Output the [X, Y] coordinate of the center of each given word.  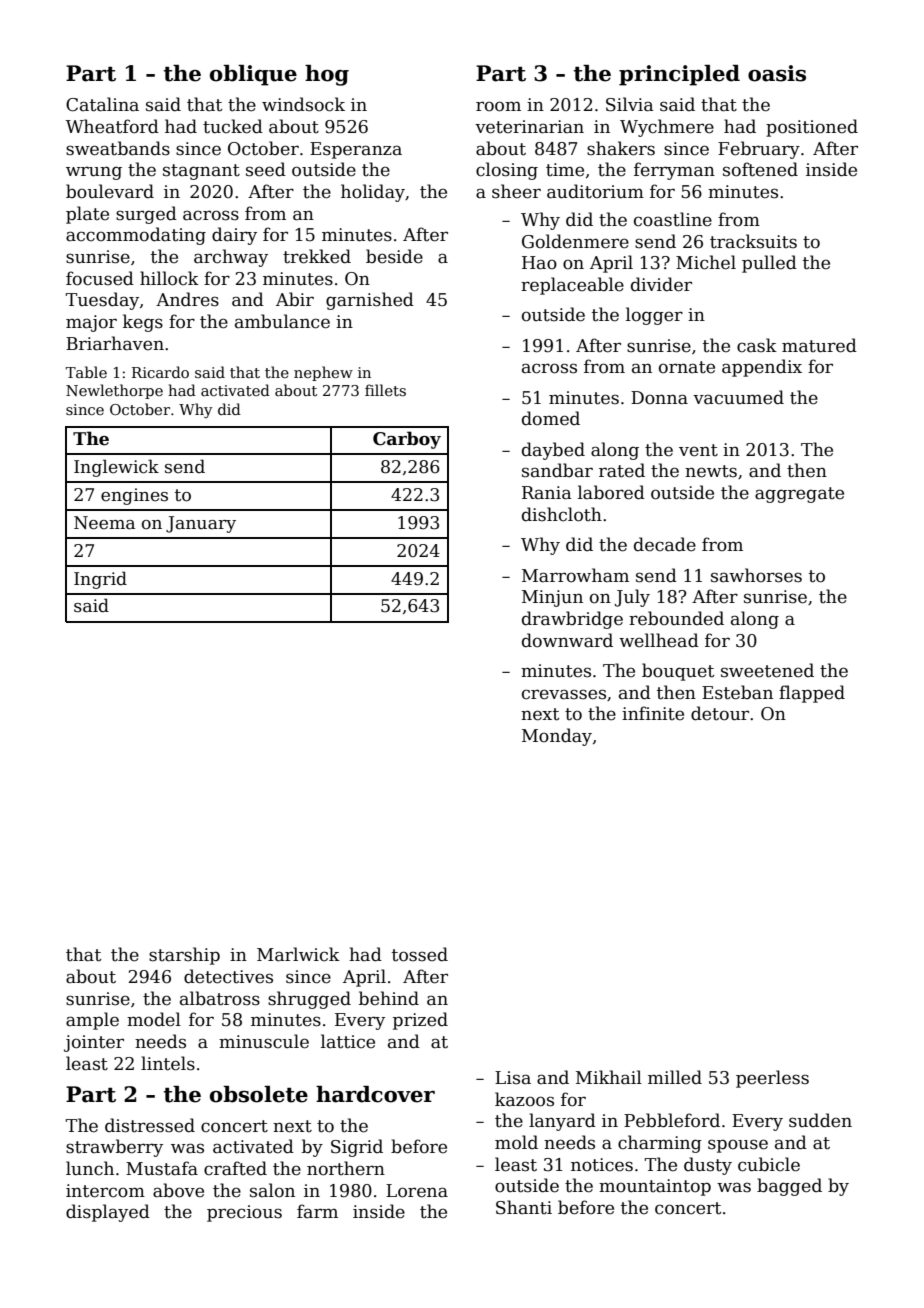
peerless [772, 1079]
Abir [295, 299]
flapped [812, 694]
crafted [235, 1168]
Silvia [630, 104]
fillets [385, 390]
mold [516, 1142]
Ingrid [100, 580]
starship [184, 956]
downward [567, 640]
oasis [777, 73]
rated [622, 470]
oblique [253, 75]
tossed [420, 954]
